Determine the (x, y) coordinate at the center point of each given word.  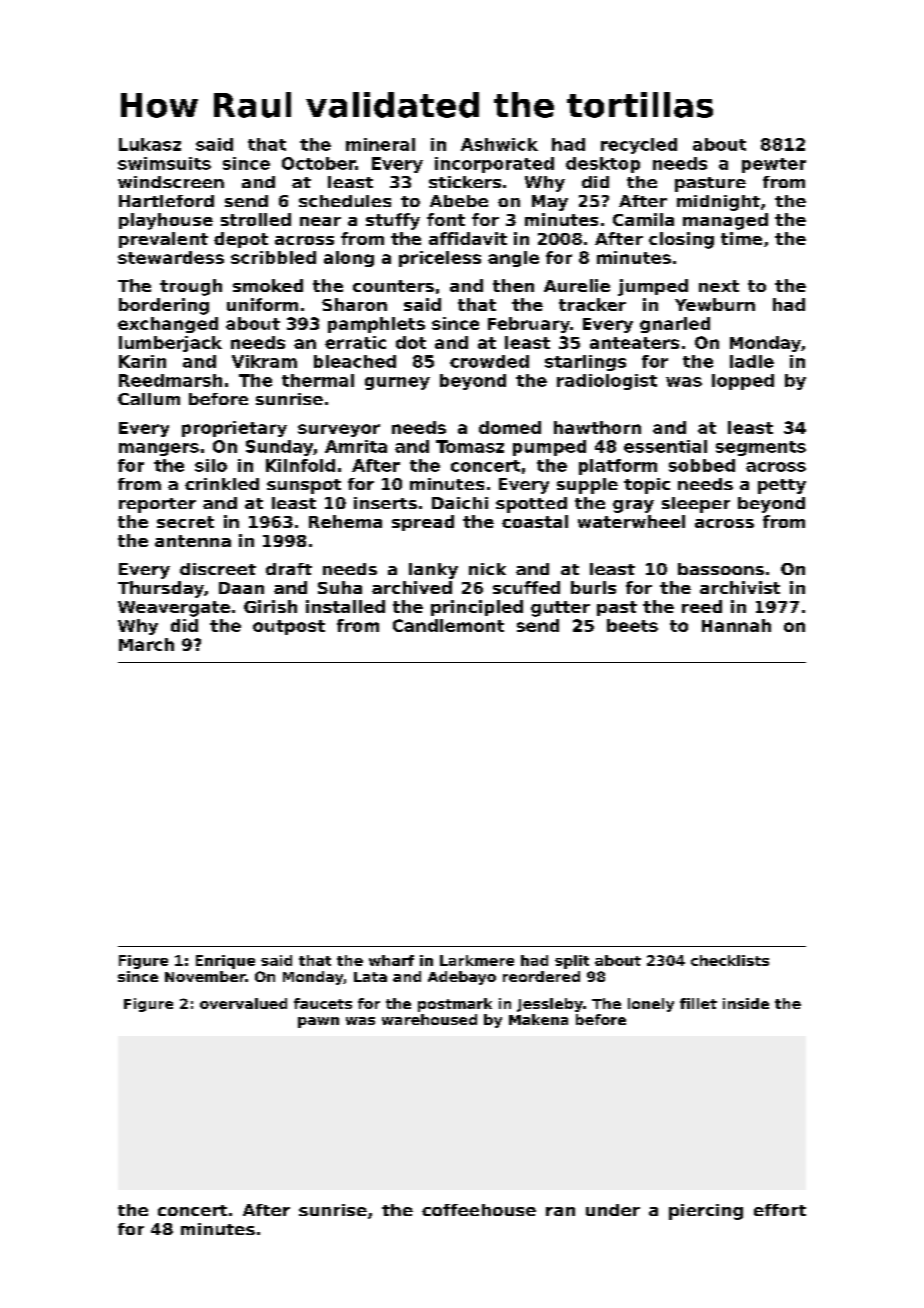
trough (191, 287)
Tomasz (470, 446)
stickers (465, 182)
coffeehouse (479, 1210)
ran (560, 1211)
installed (345, 606)
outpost (289, 627)
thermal (318, 380)
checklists (730, 960)
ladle (752, 361)
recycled (639, 146)
